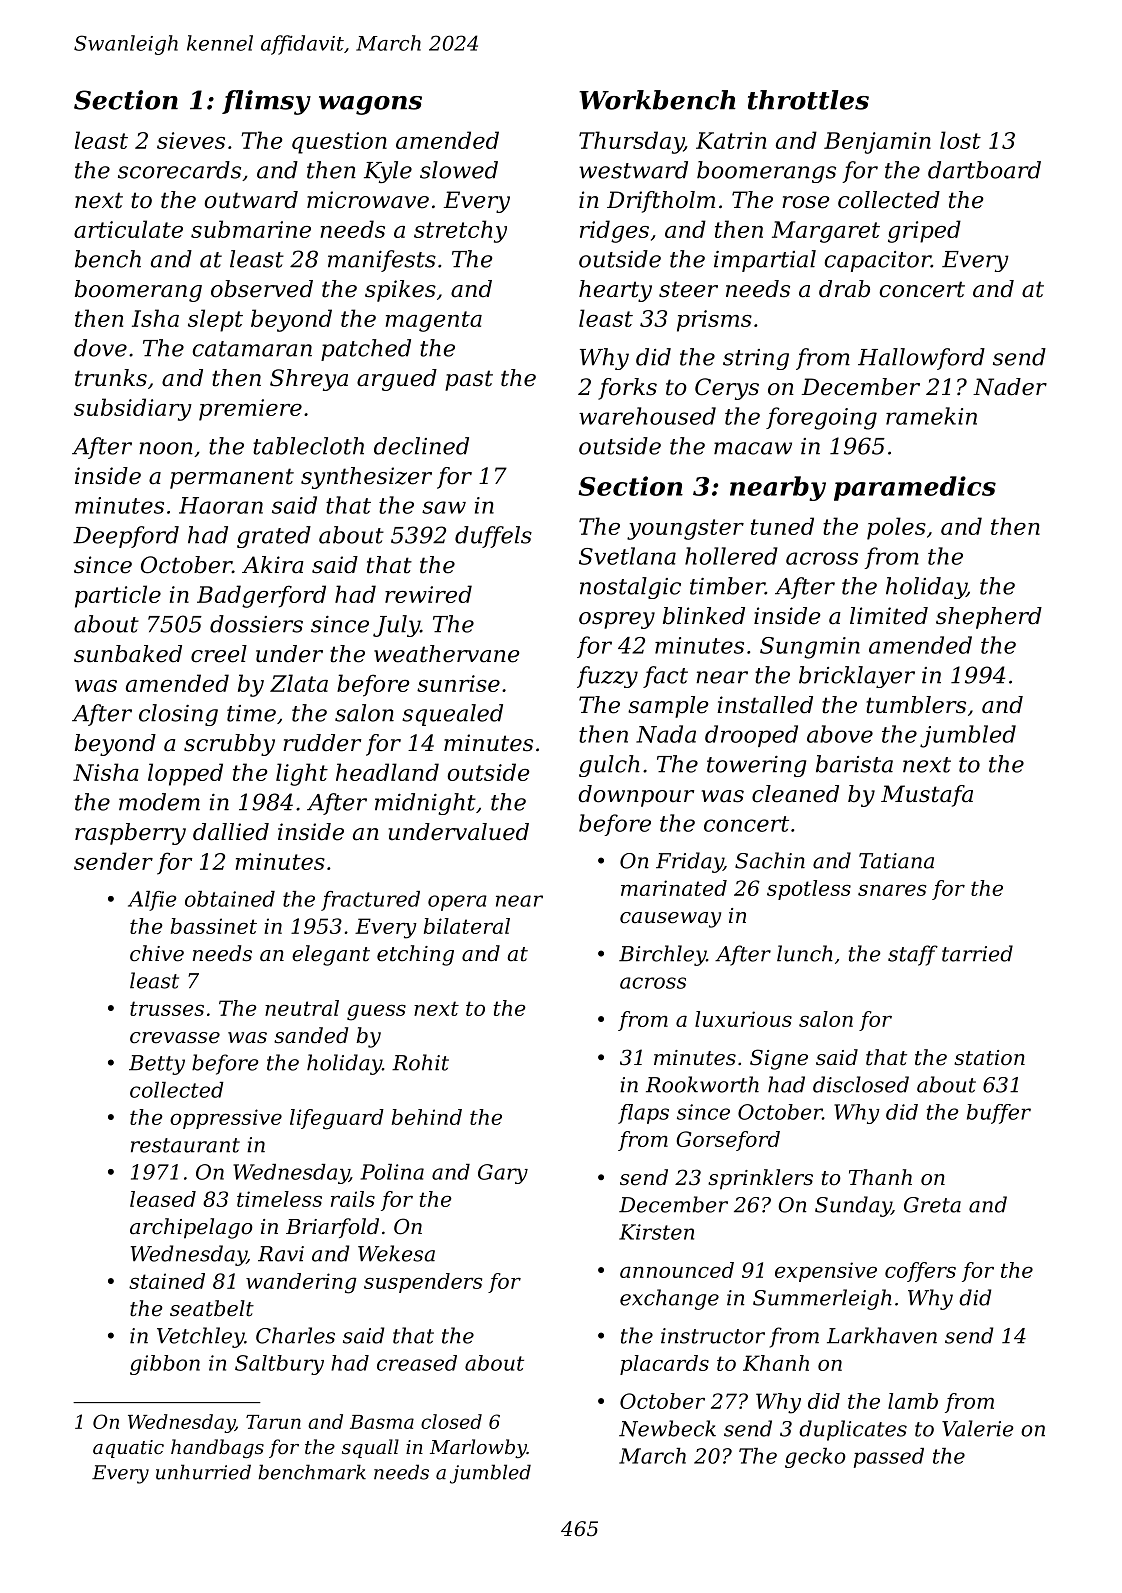 Image resolution: width=1122 pixels, height=1593 pixels. Describe the element at coordinates (960, 140) in the screenshot. I see `lost` at that location.
